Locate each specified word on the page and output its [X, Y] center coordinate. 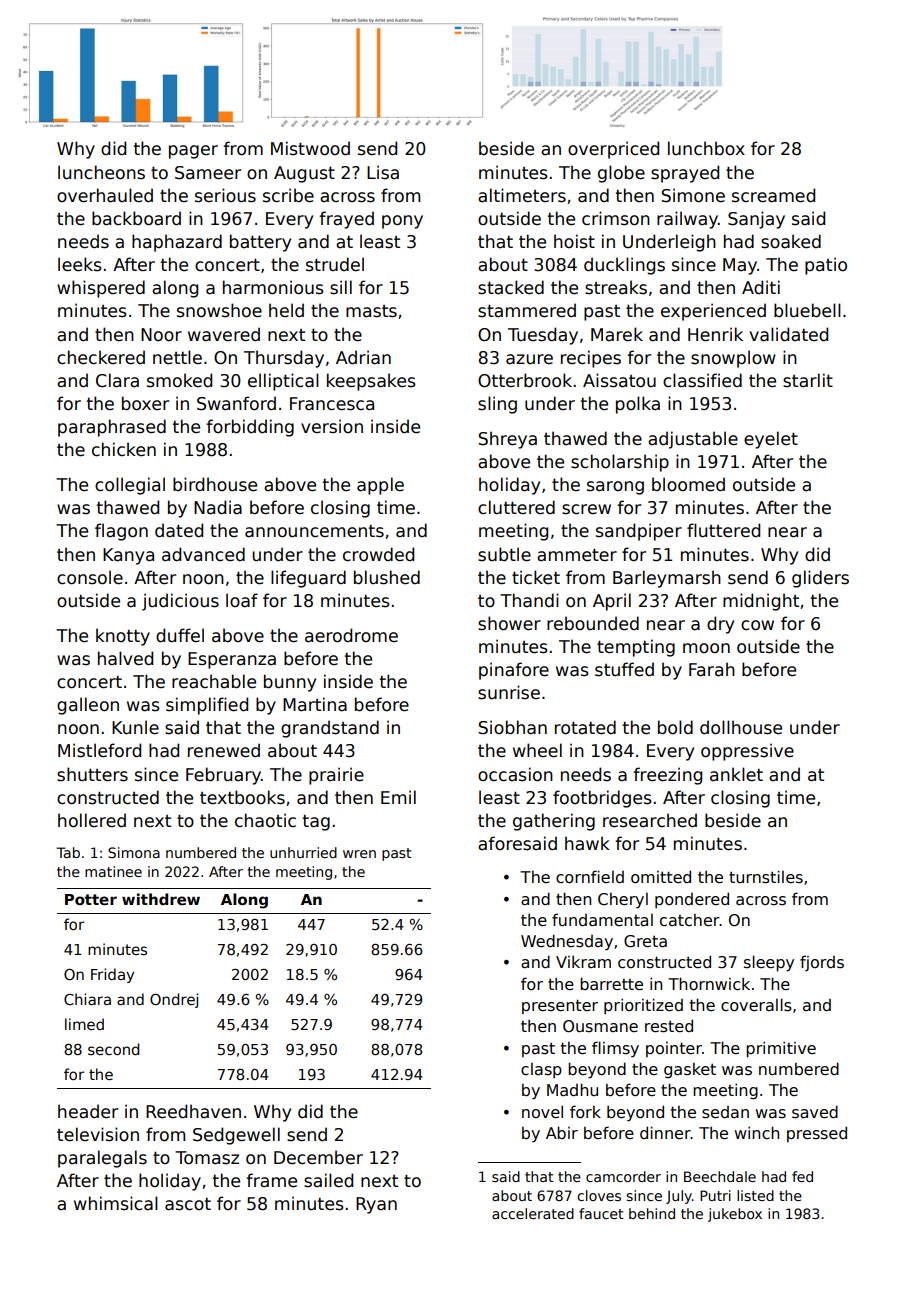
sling [497, 405]
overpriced [613, 150]
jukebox [735, 1215]
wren [359, 854]
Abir [562, 1132]
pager [193, 152]
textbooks [242, 797]
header [88, 1111]
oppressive [747, 752]
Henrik [715, 334]
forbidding [250, 428]
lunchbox [706, 148]
